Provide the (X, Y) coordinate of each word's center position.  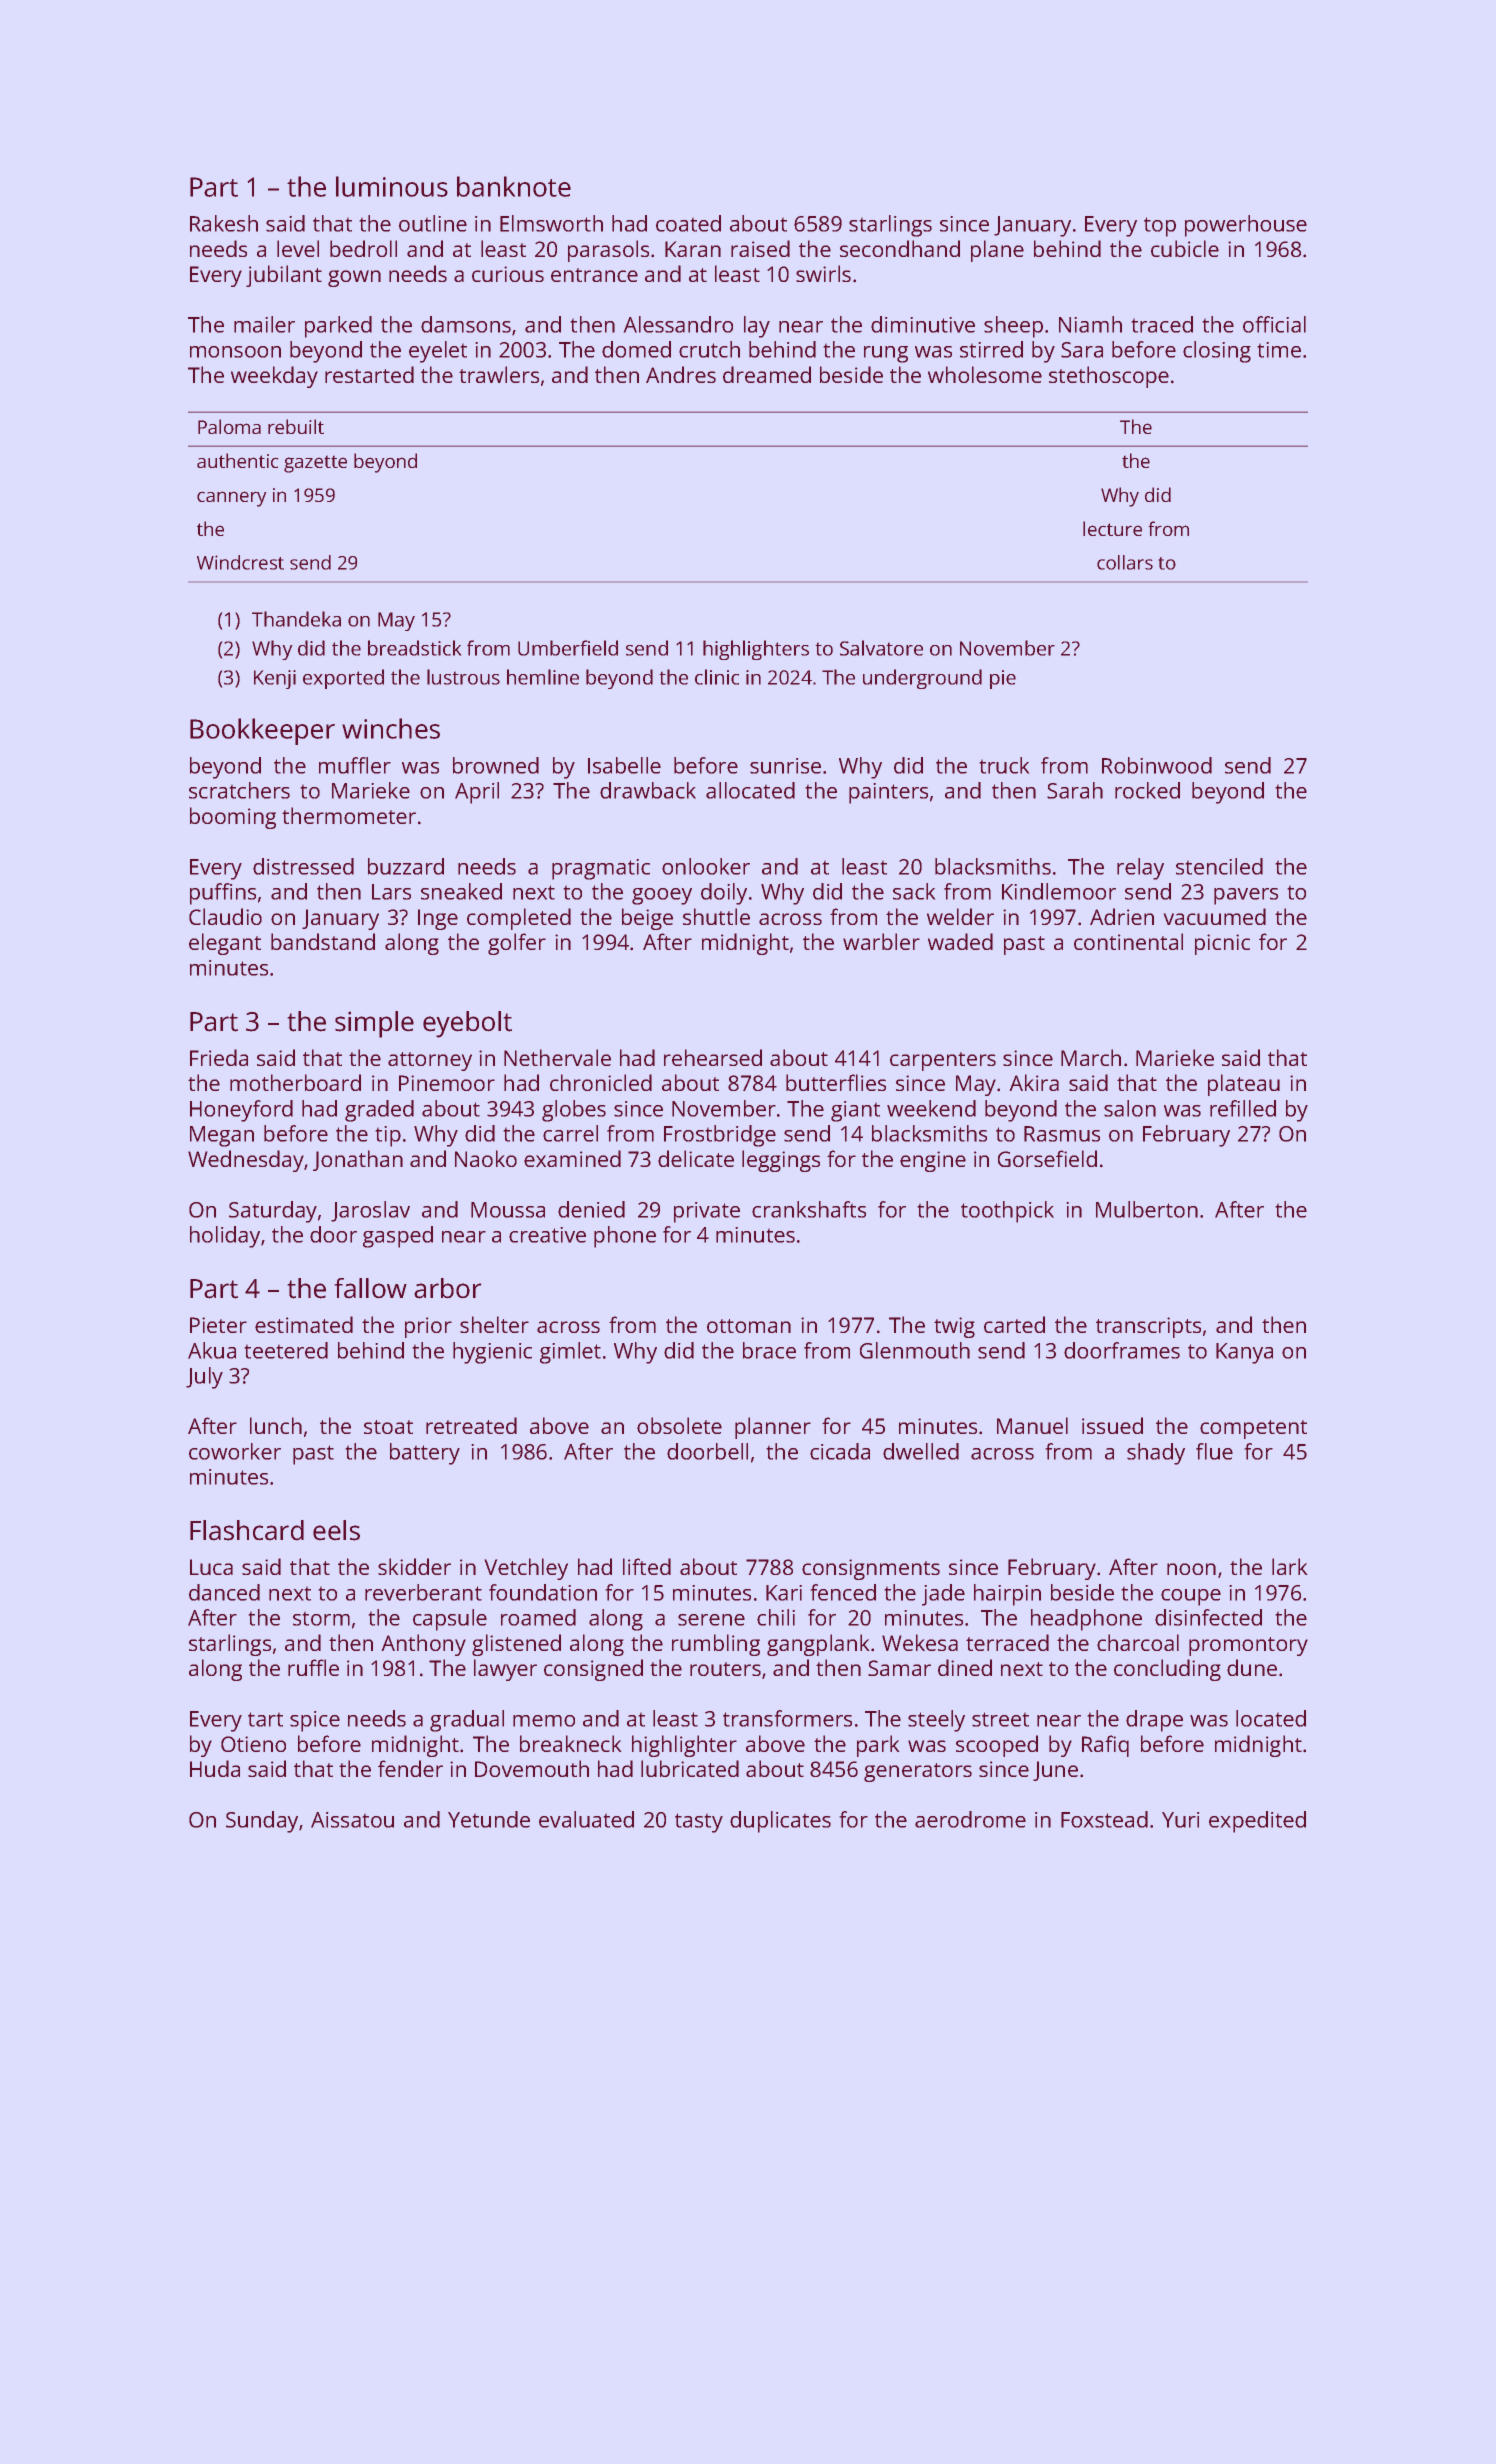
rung (886, 354)
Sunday (262, 1822)
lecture (1112, 528)
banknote (514, 186)
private (707, 1212)
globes (574, 1111)
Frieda (219, 1057)
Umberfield (568, 648)
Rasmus (1062, 1134)
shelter (494, 1324)
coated (688, 223)
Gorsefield (1047, 1158)
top (1160, 227)
